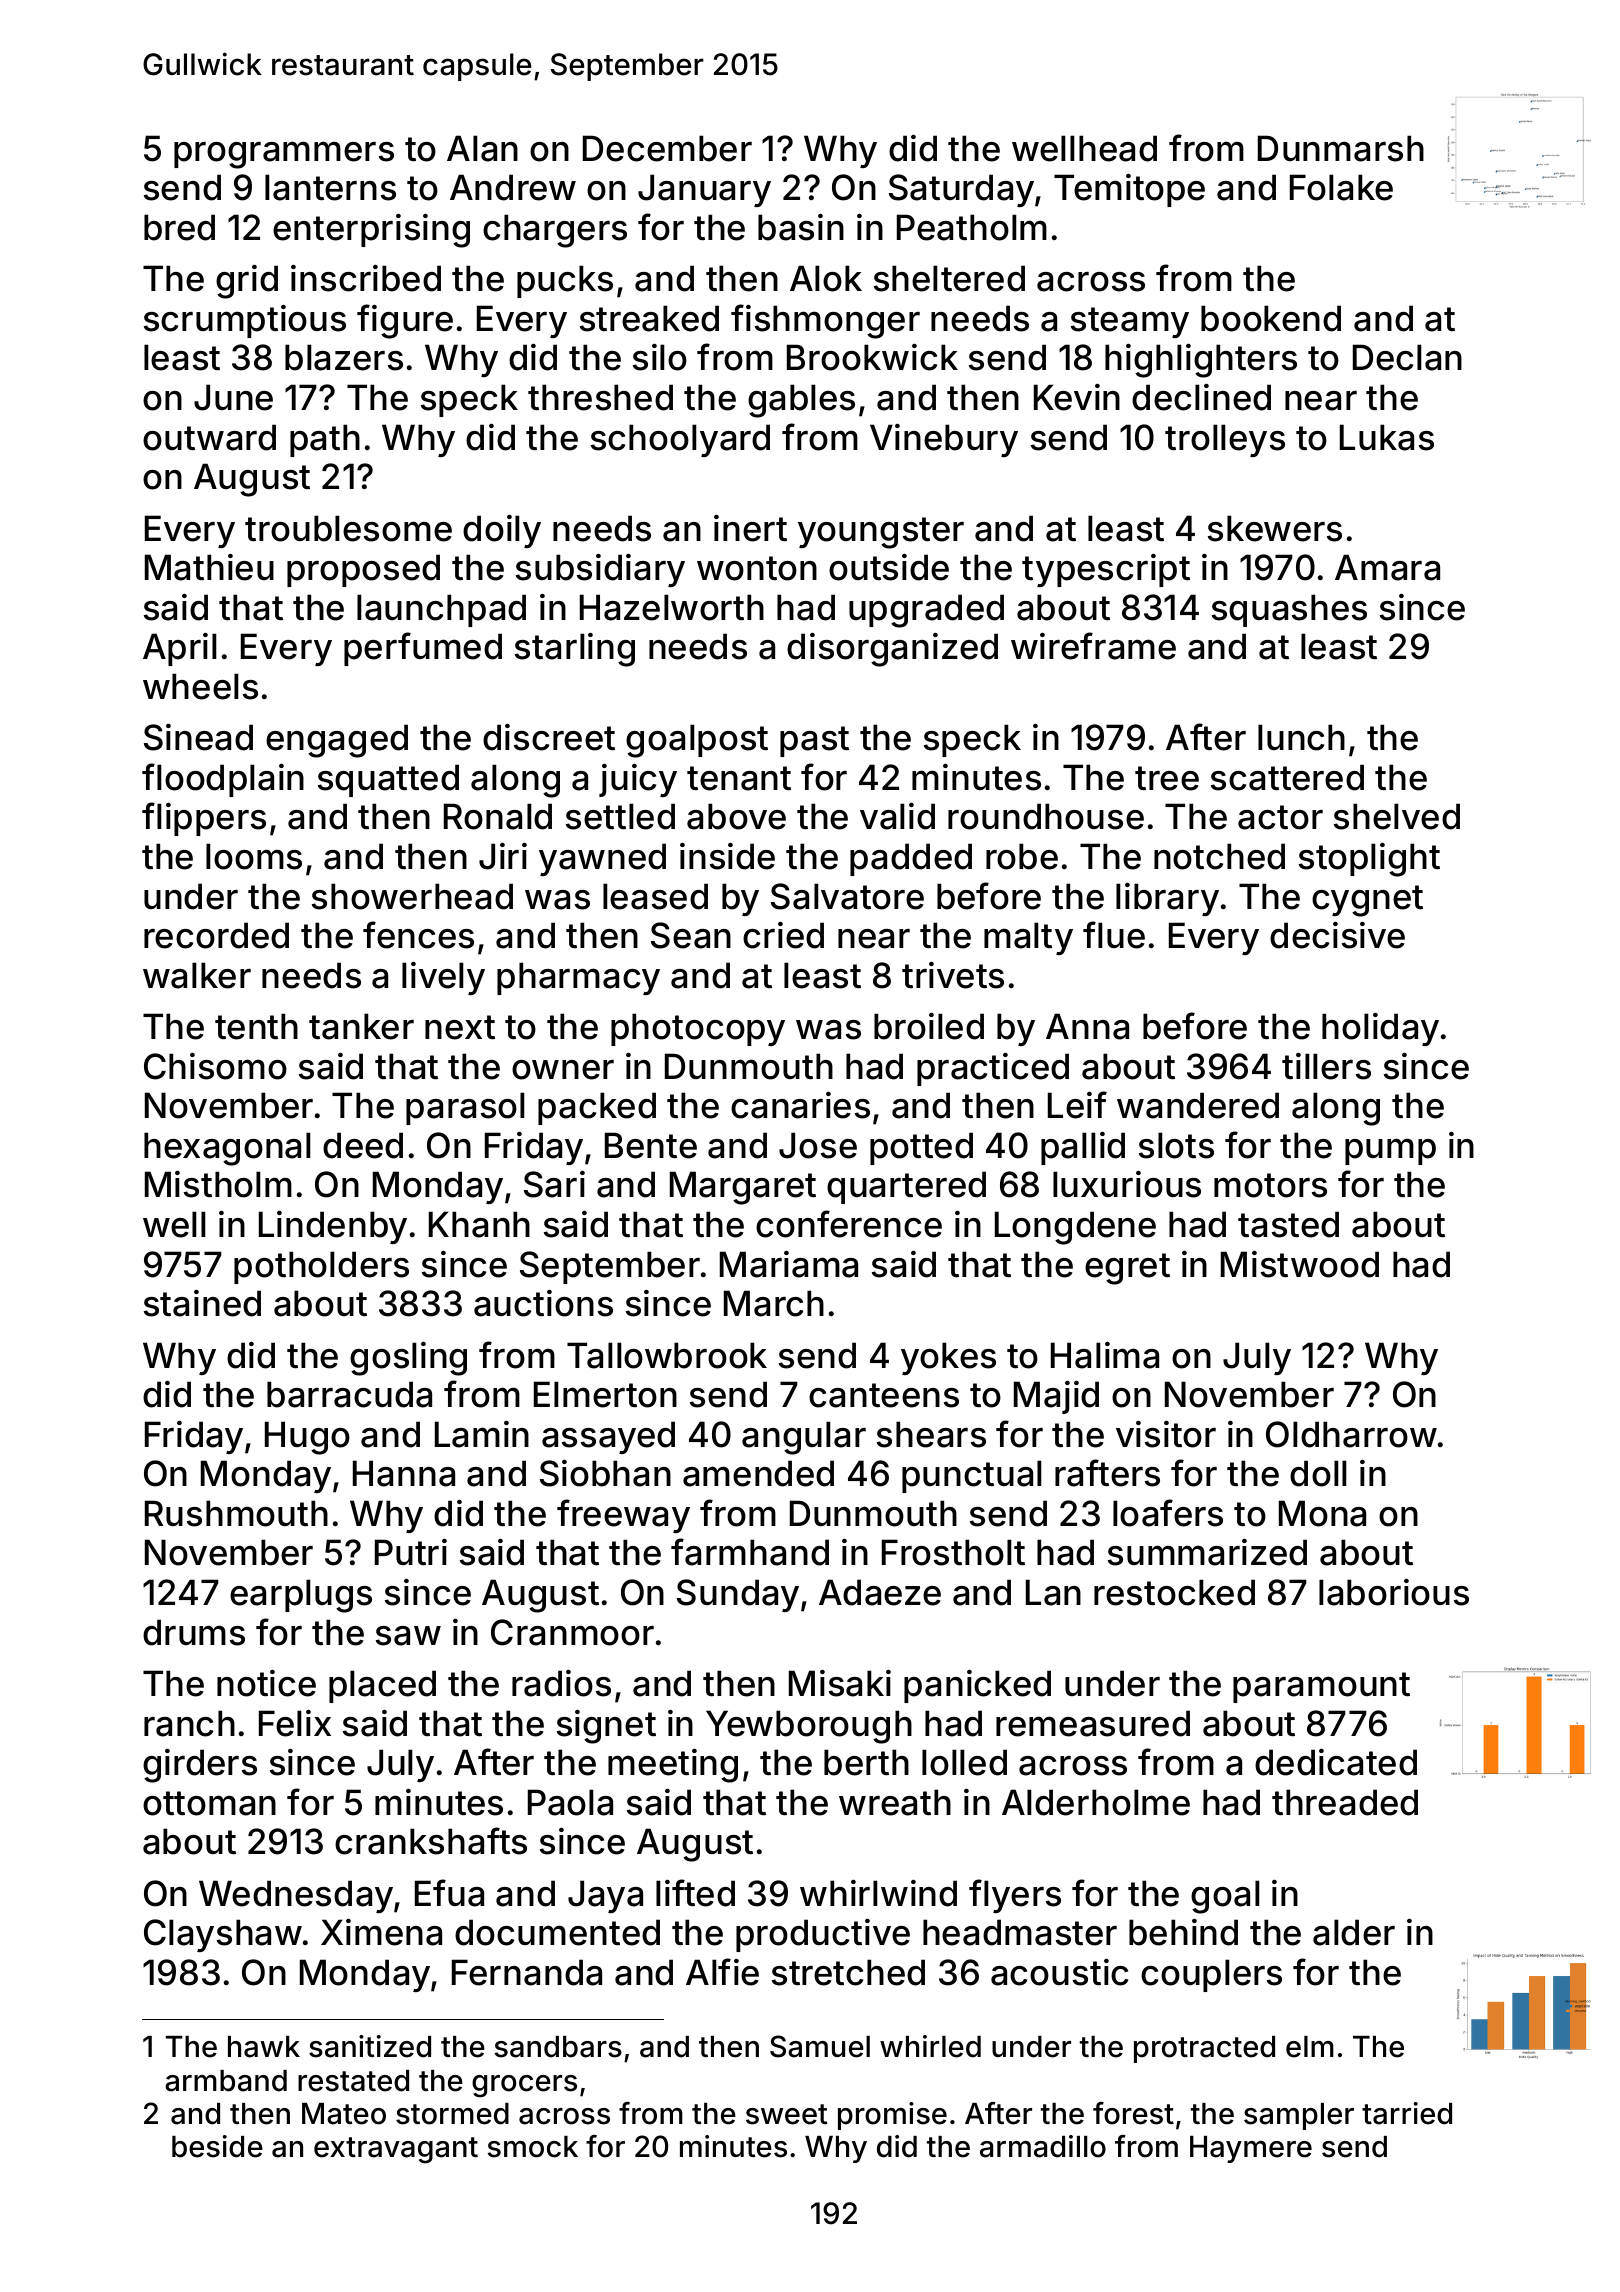  I want to click on protracted, so click(1204, 2049).
